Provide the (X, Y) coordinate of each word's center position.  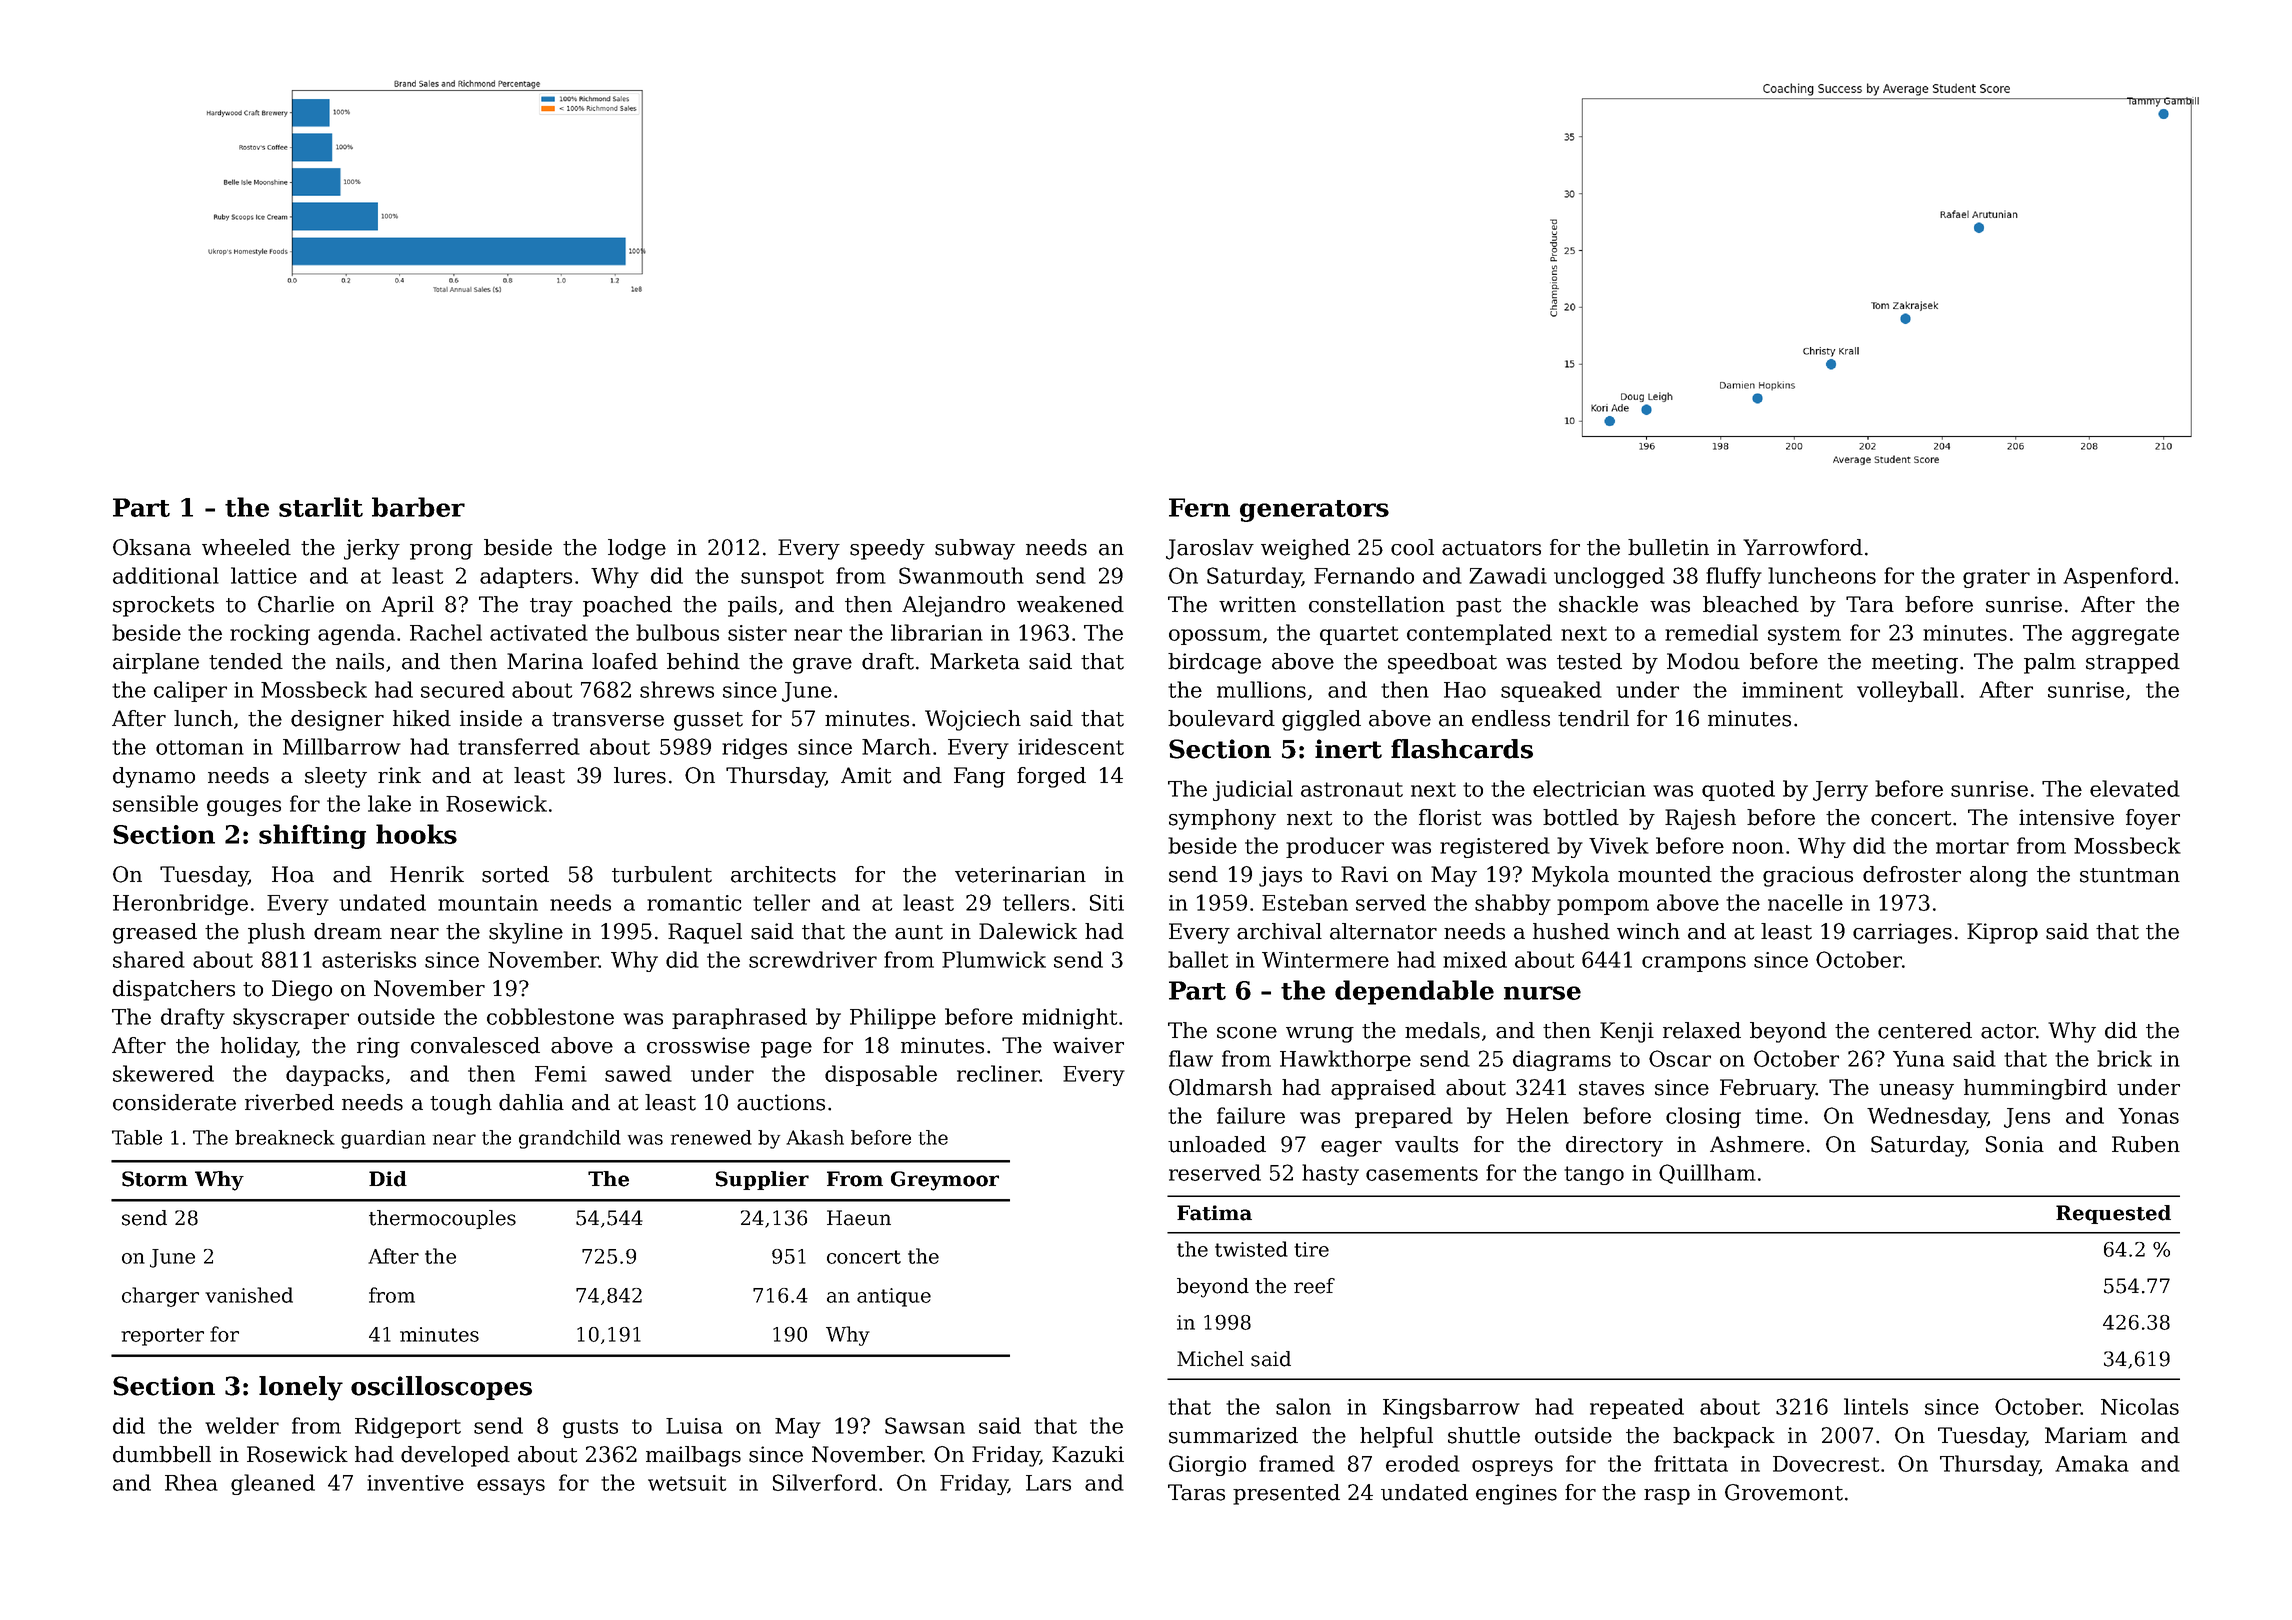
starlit (321, 507)
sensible (155, 803)
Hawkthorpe (1345, 1060)
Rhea (191, 1482)
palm (2050, 663)
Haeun (859, 1218)
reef (1314, 1286)
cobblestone (550, 1016)
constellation (1377, 604)
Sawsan (925, 1425)
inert (1348, 749)
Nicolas (2140, 1406)
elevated (2135, 788)
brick (2124, 1058)
